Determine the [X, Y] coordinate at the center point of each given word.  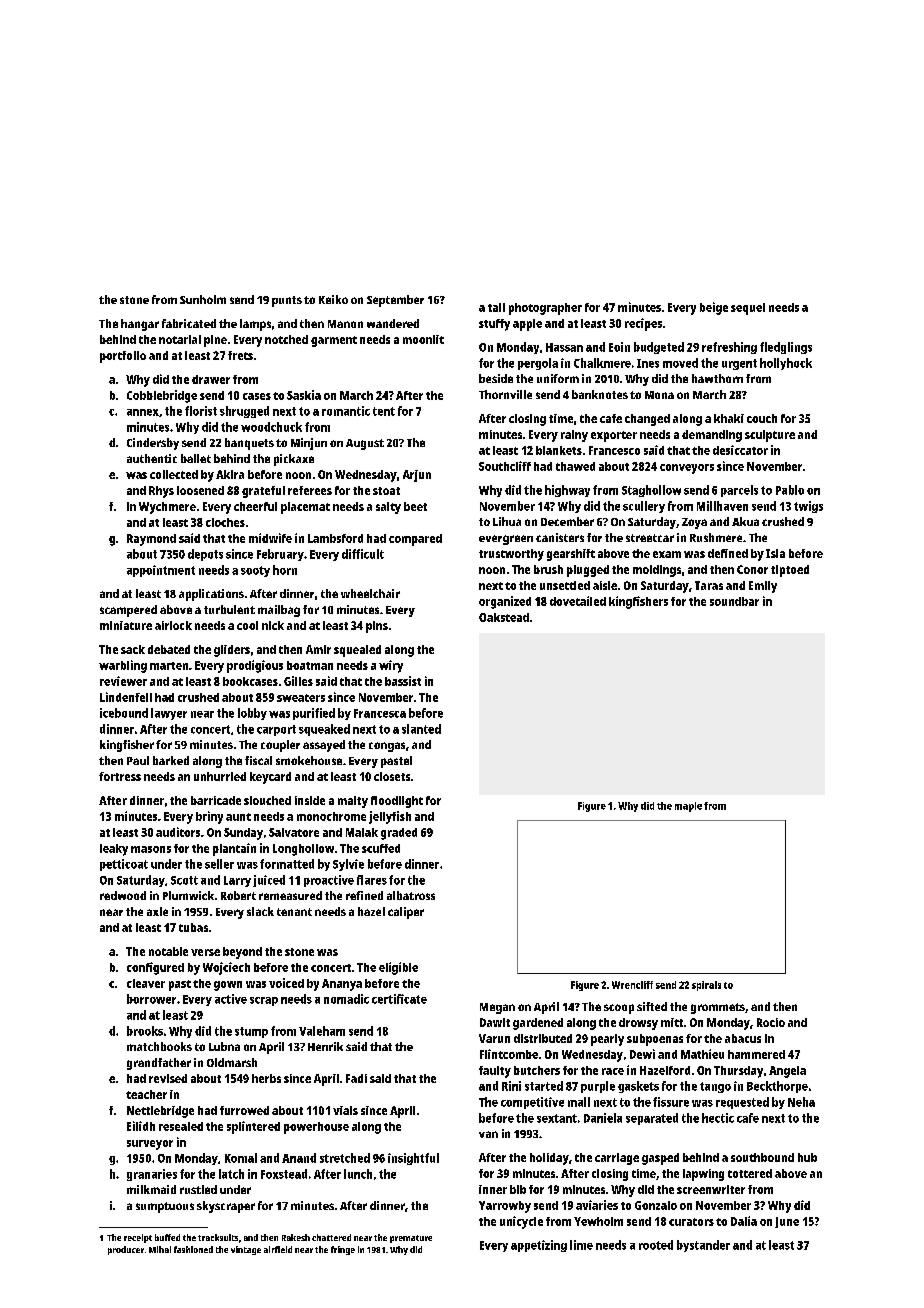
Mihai [160, 1249]
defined [728, 553]
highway [567, 491]
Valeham [322, 1031]
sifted [652, 1006]
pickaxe [294, 460]
